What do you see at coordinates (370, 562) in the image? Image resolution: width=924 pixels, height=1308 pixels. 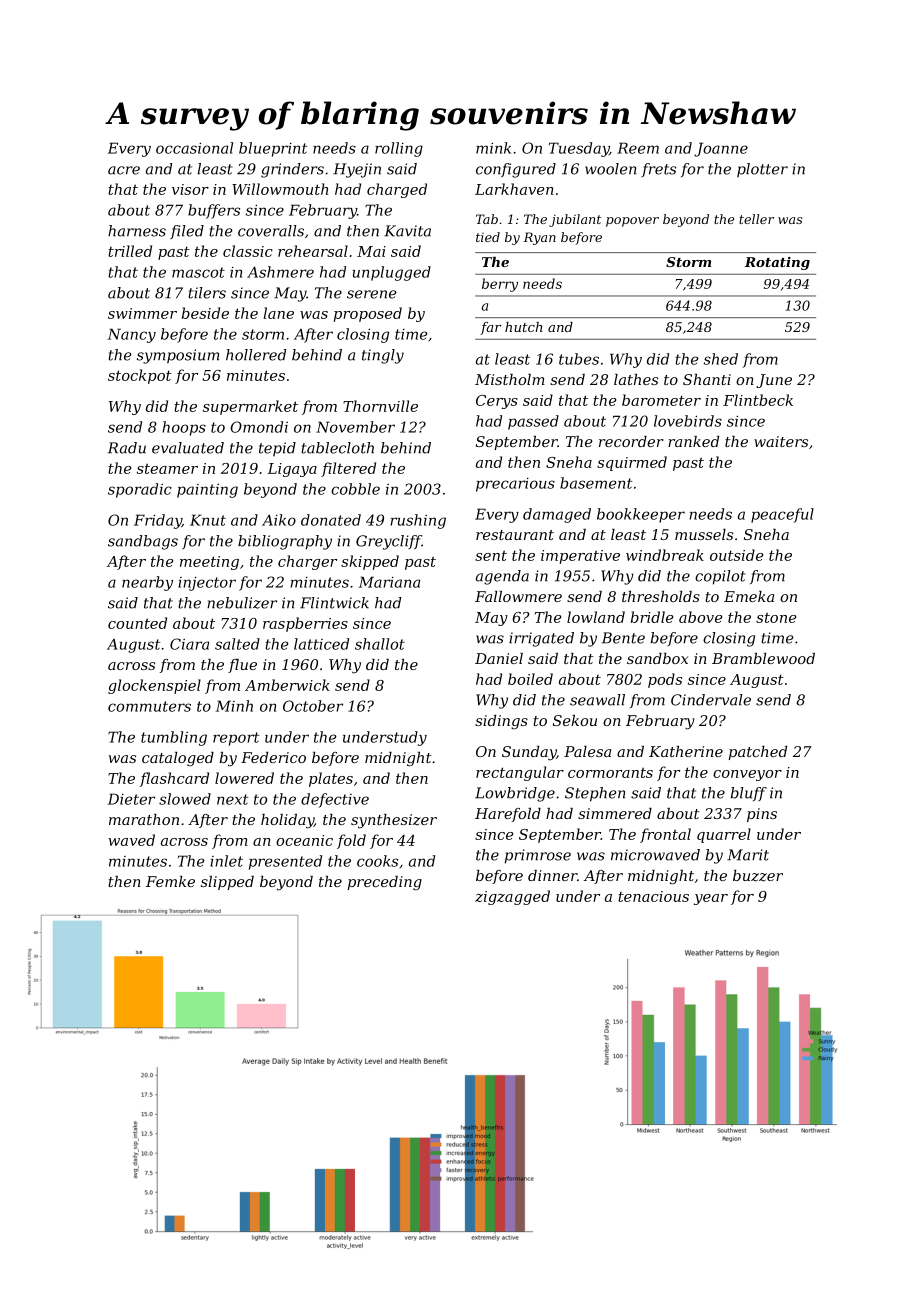 I see `skipped` at bounding box center [370, 562].
